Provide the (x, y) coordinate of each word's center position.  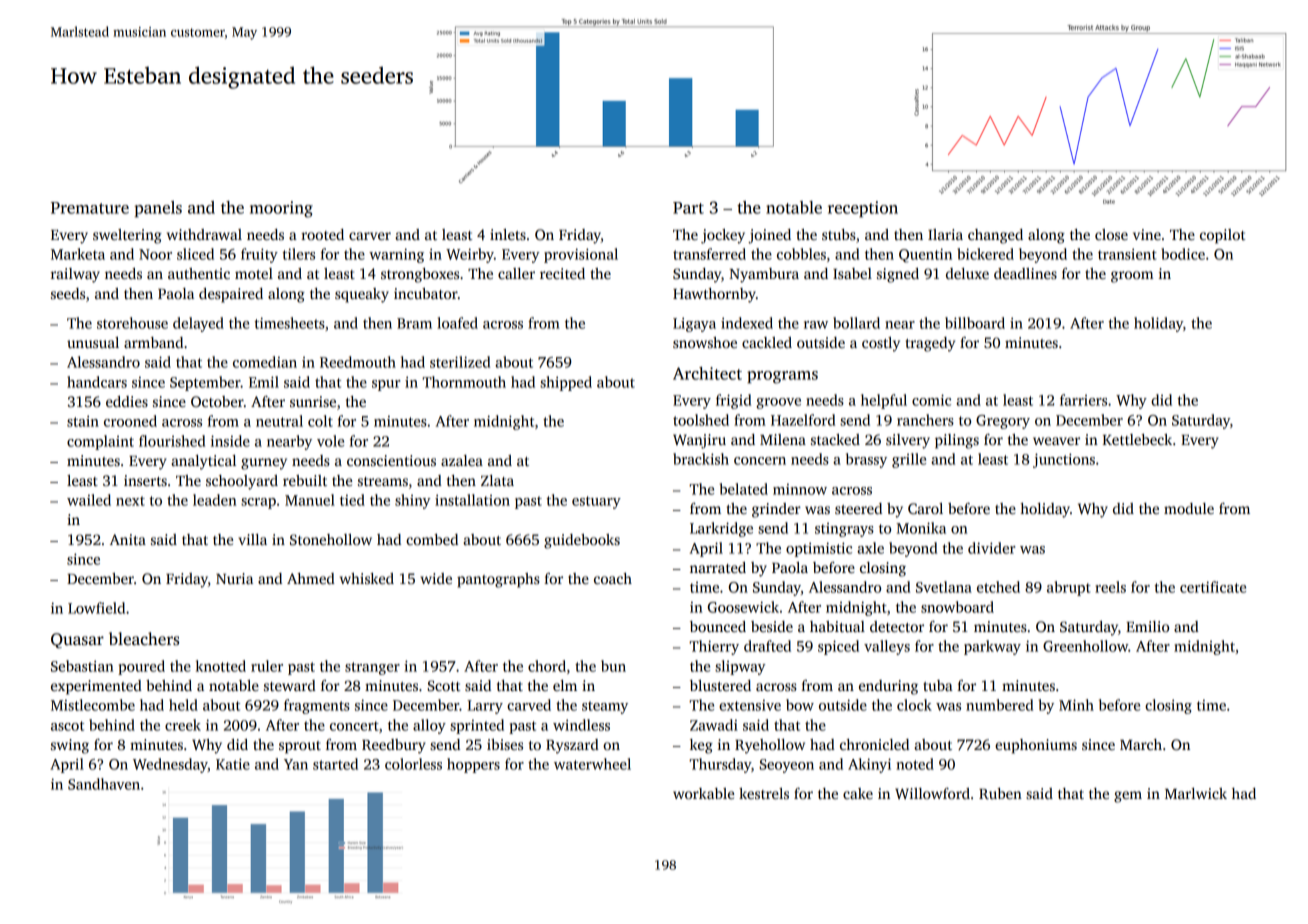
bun (613, 666)
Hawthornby (714, 295)
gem (1128, 797)
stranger (372, 668)
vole (330, 441)
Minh (1076, 705)
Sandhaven (104, 784)
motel (254, 273)
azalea (462, 460)
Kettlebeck (1137, 439)
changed (995, 236)
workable (703, 793)
